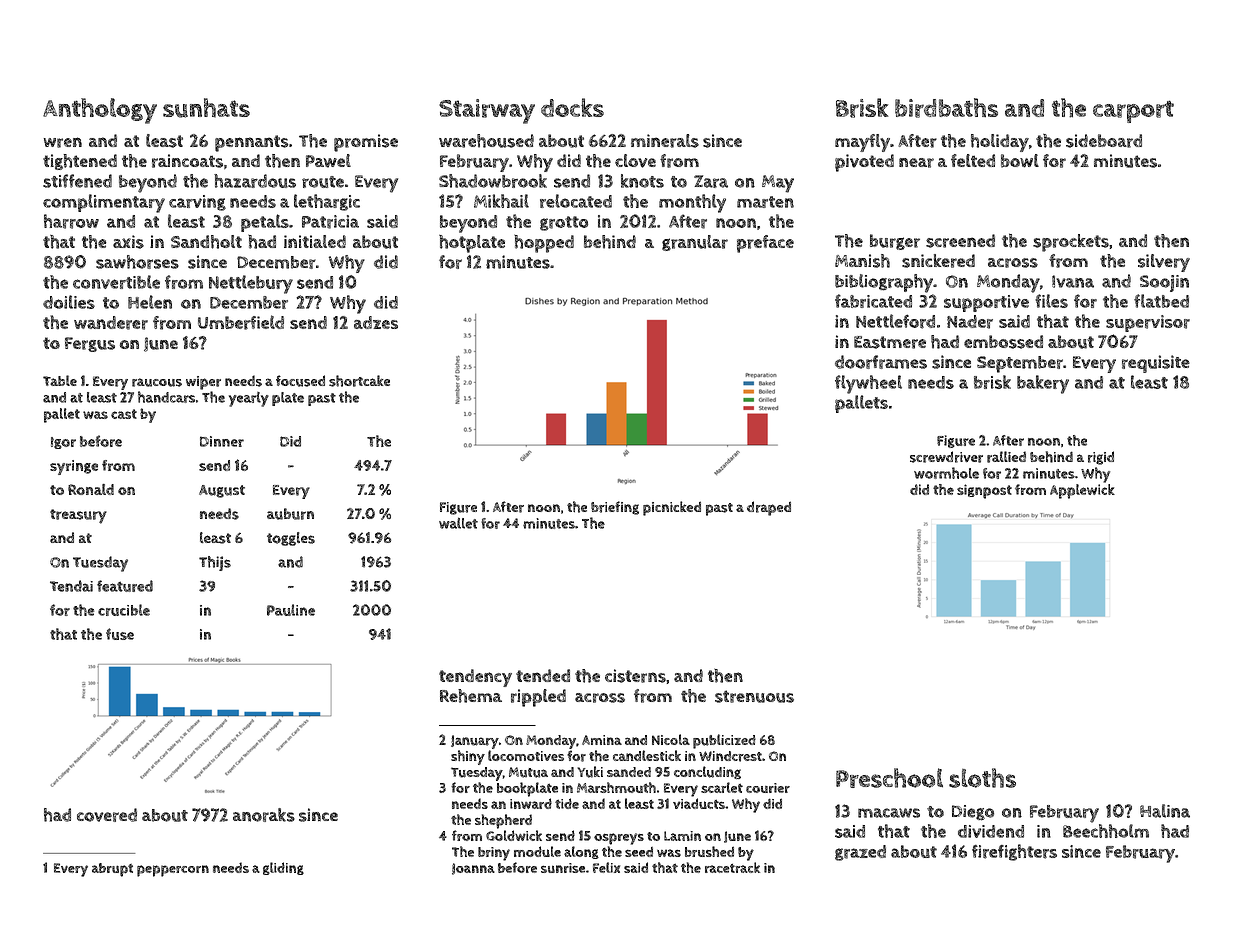 The image size is (1233, 952). I want to click on docks, so click(572, 107).
